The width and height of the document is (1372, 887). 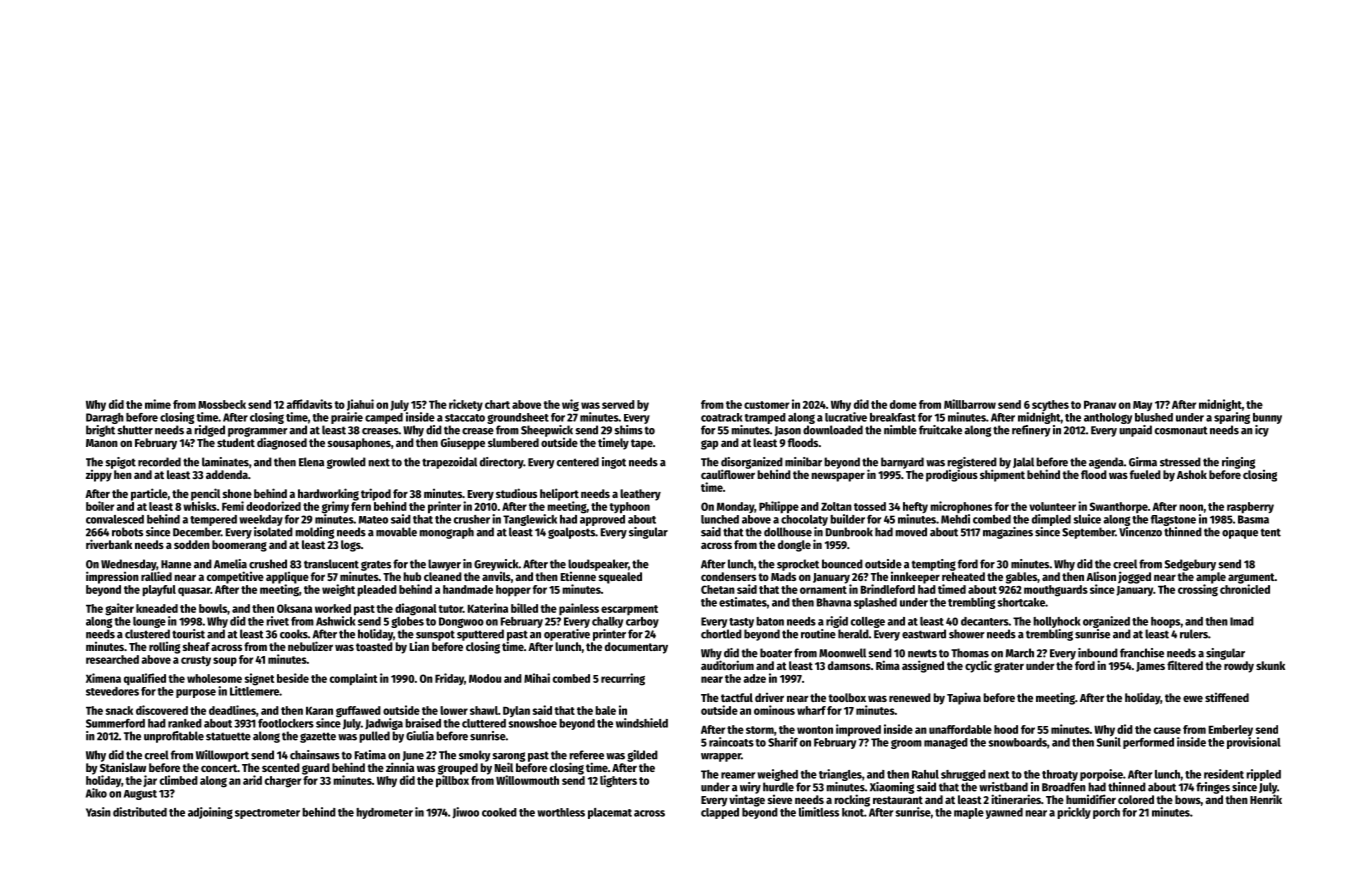 I want to click on Oksana, so click(x=294, y=608).
